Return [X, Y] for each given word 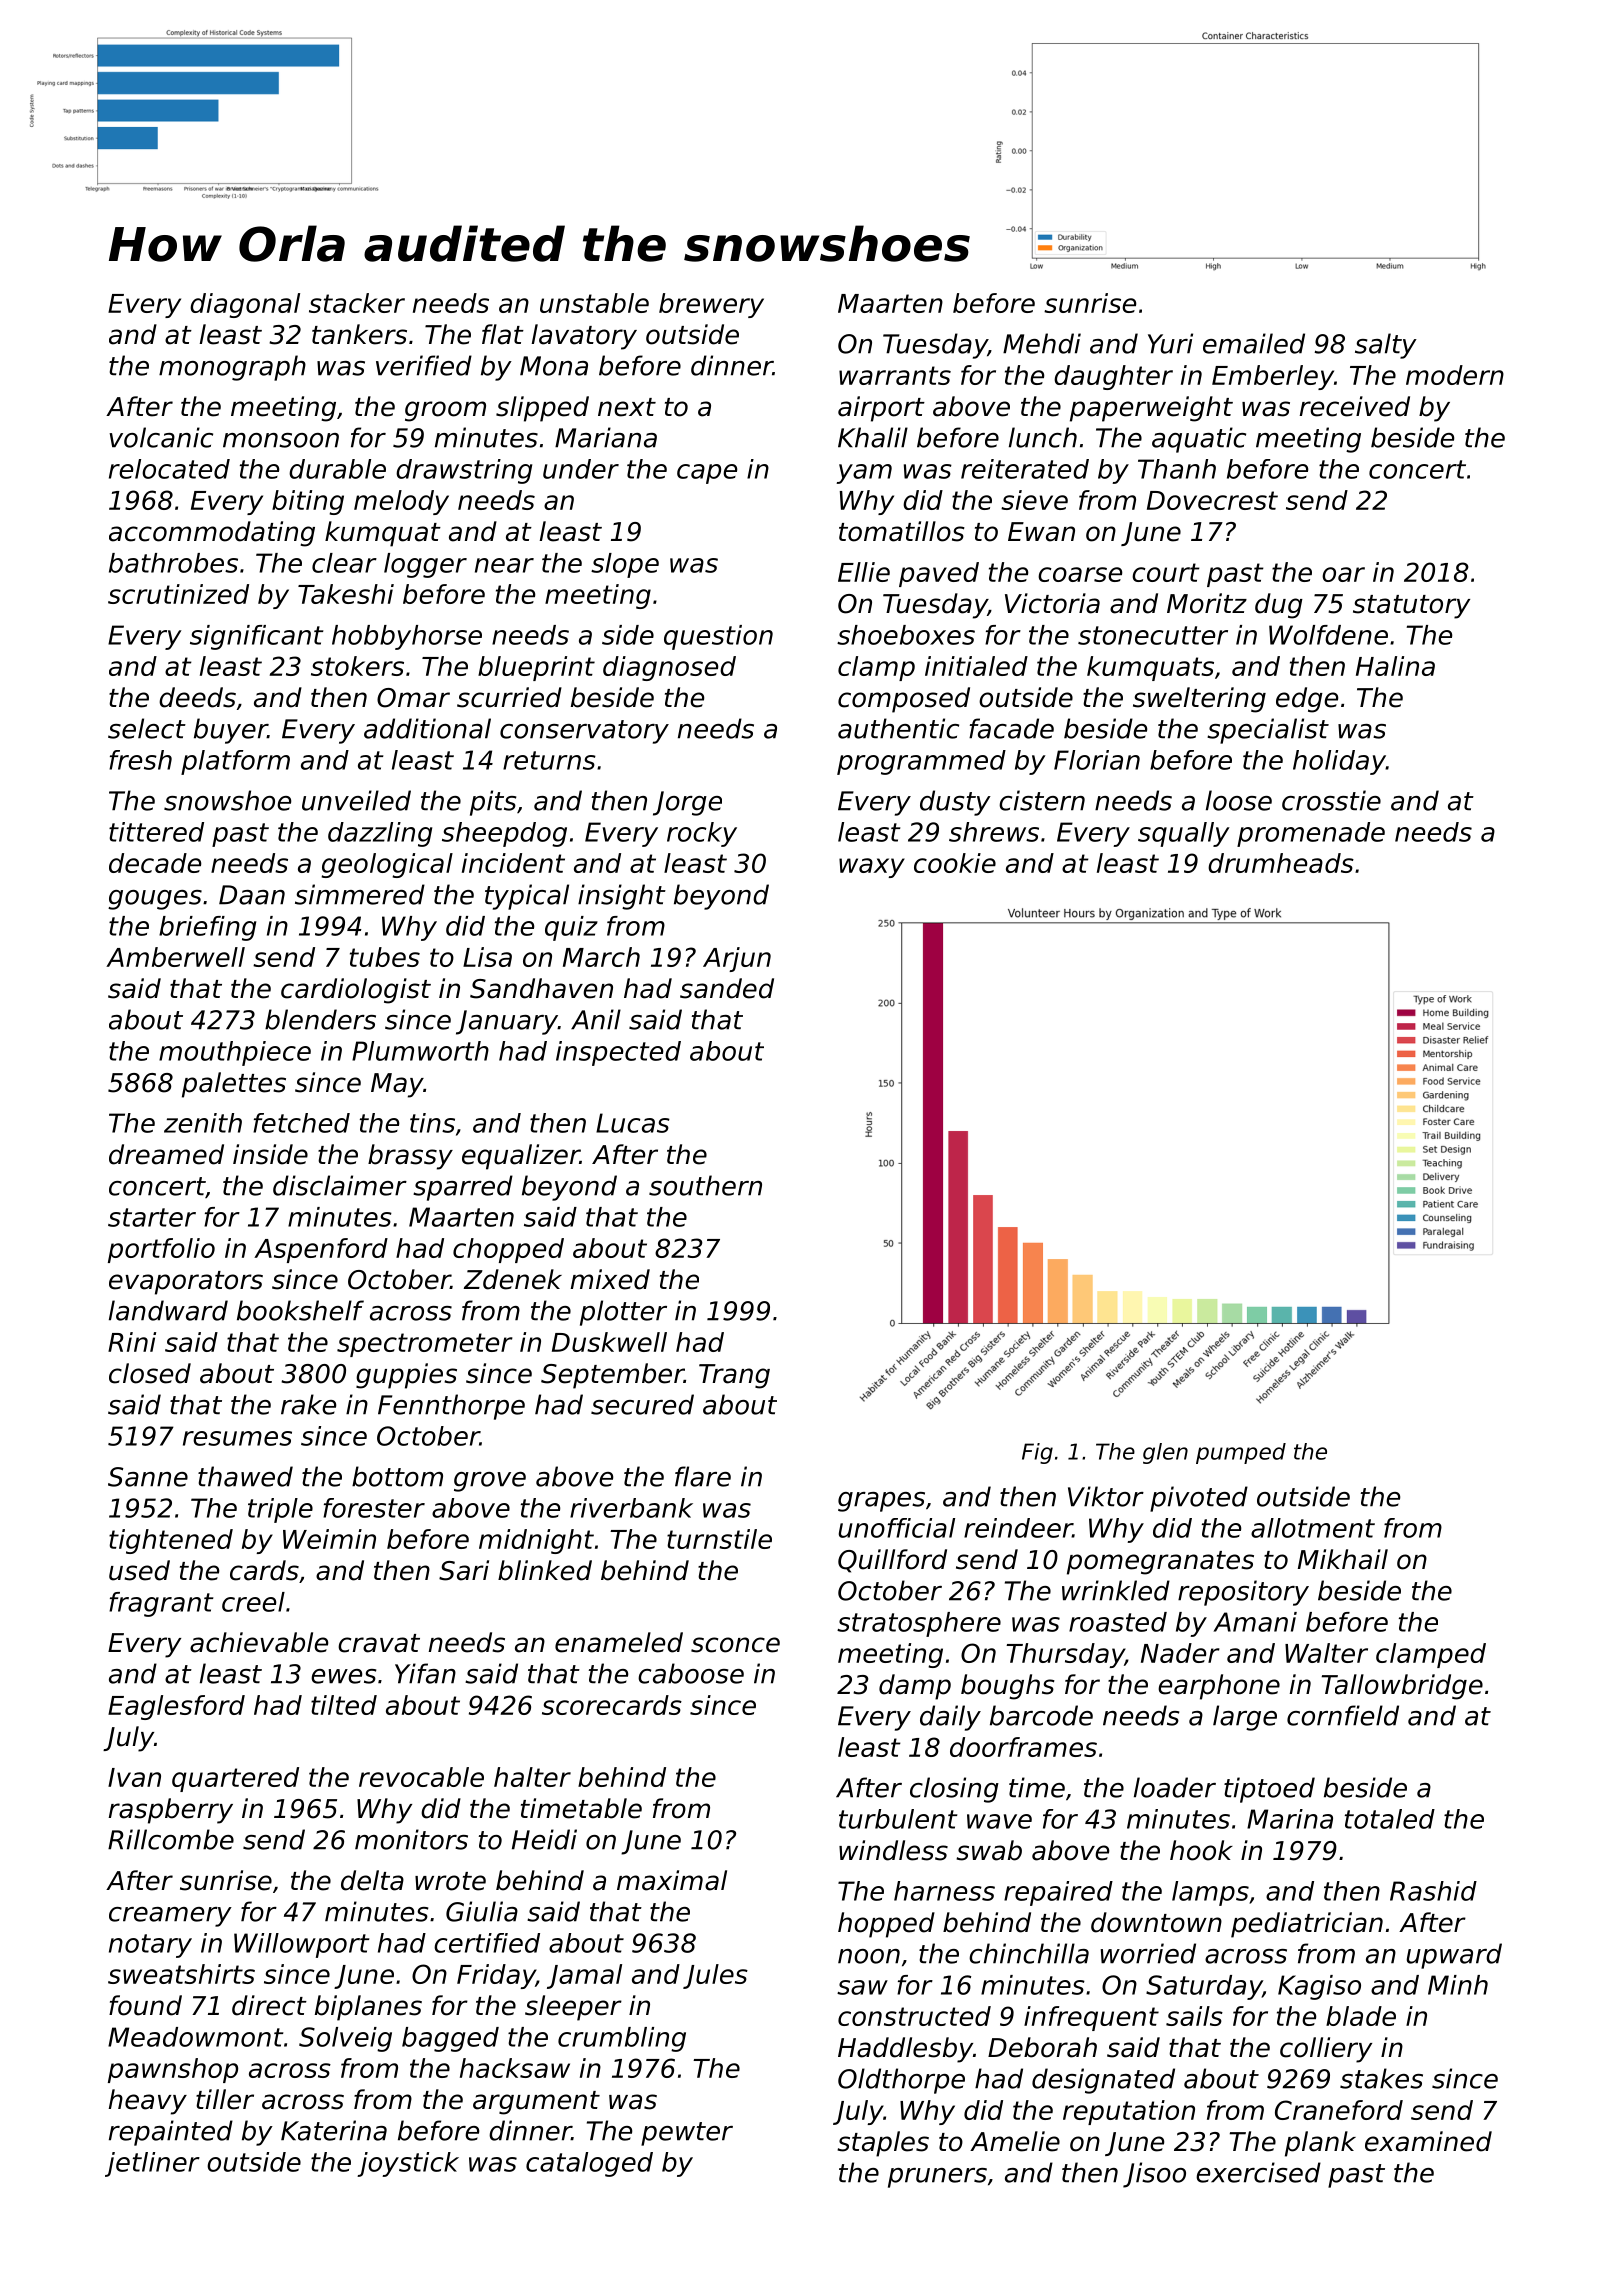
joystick [408, 2164]
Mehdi [1042, 343]
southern [705, 1185]
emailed [1254, 343]
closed [150, 1373]
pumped [1241, 1453]
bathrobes [173, 563]
